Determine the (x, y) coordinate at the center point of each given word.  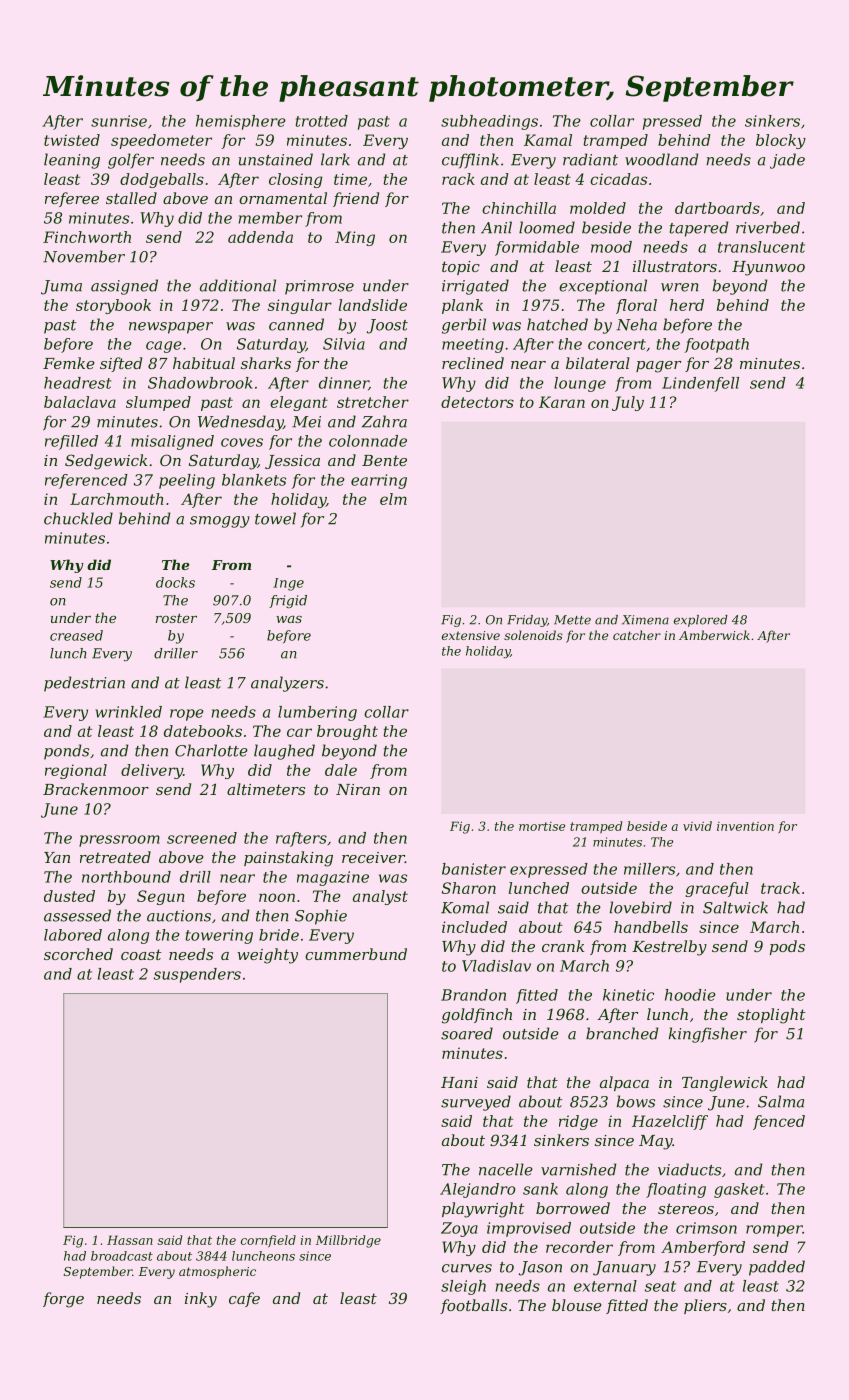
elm (393, 499)
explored (701, 621)
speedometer (161, 141)
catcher (637, 635)
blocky (781, 141)
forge (63, 1300)
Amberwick (714, 635)
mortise (542, 826)
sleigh (463, 1287)
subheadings (489, 122)
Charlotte (211, 750)
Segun (161, 897)
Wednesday (240, 423)
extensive (471, 635)
